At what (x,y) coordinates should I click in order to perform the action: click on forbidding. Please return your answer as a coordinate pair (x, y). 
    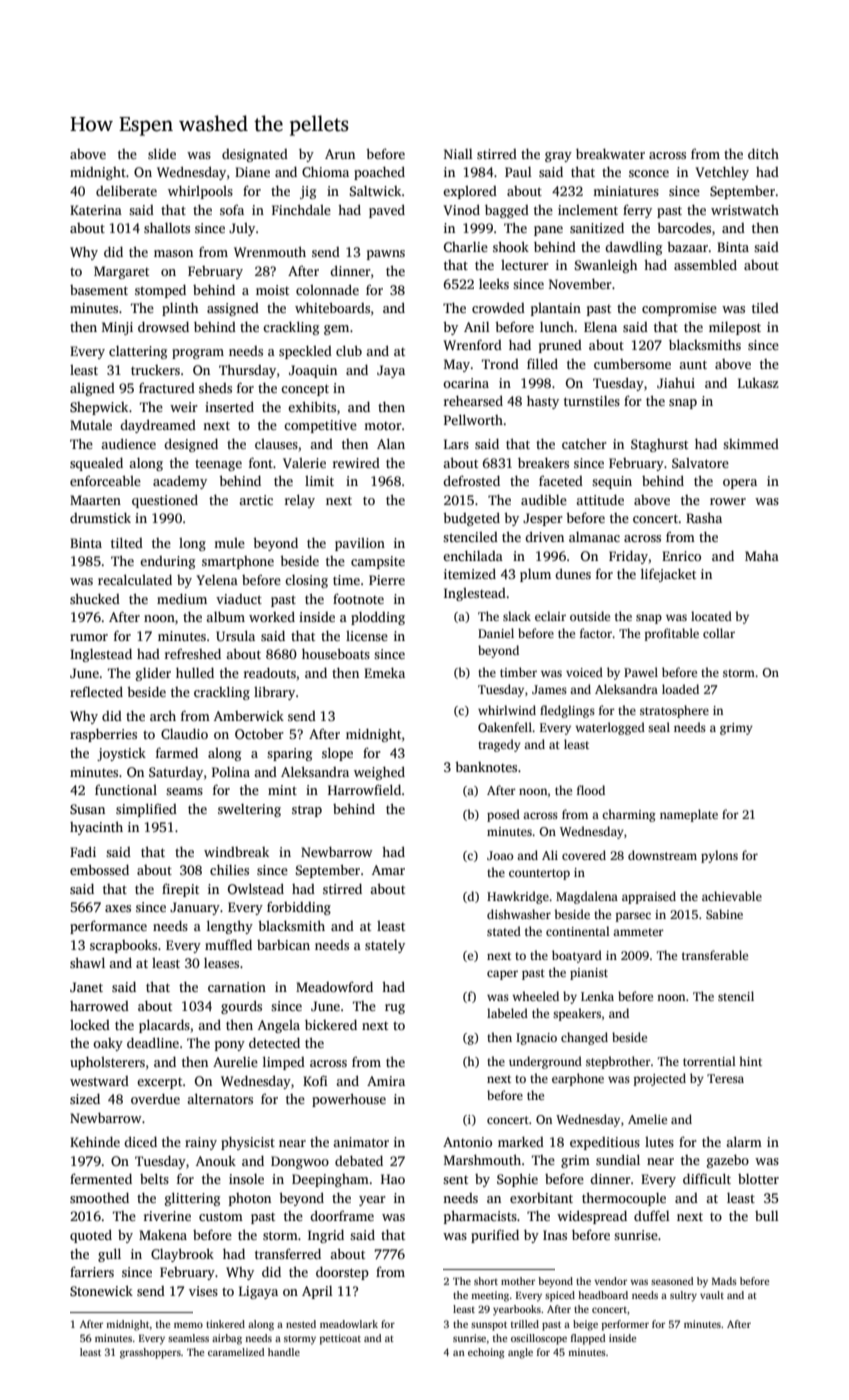
    Looking at the image, I should click on (299, 908).
